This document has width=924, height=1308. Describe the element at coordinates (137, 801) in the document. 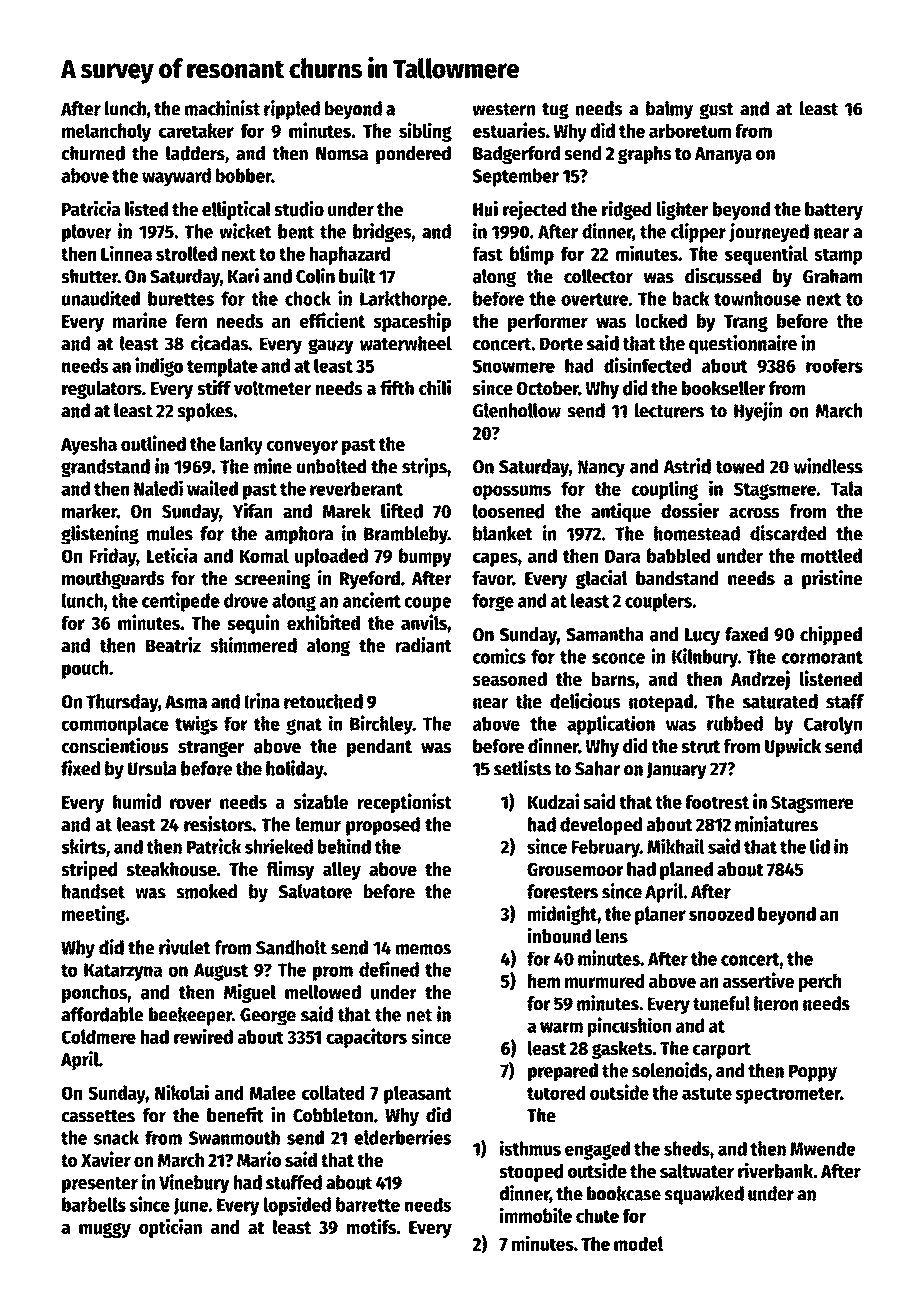

I see `humid` at that location.
